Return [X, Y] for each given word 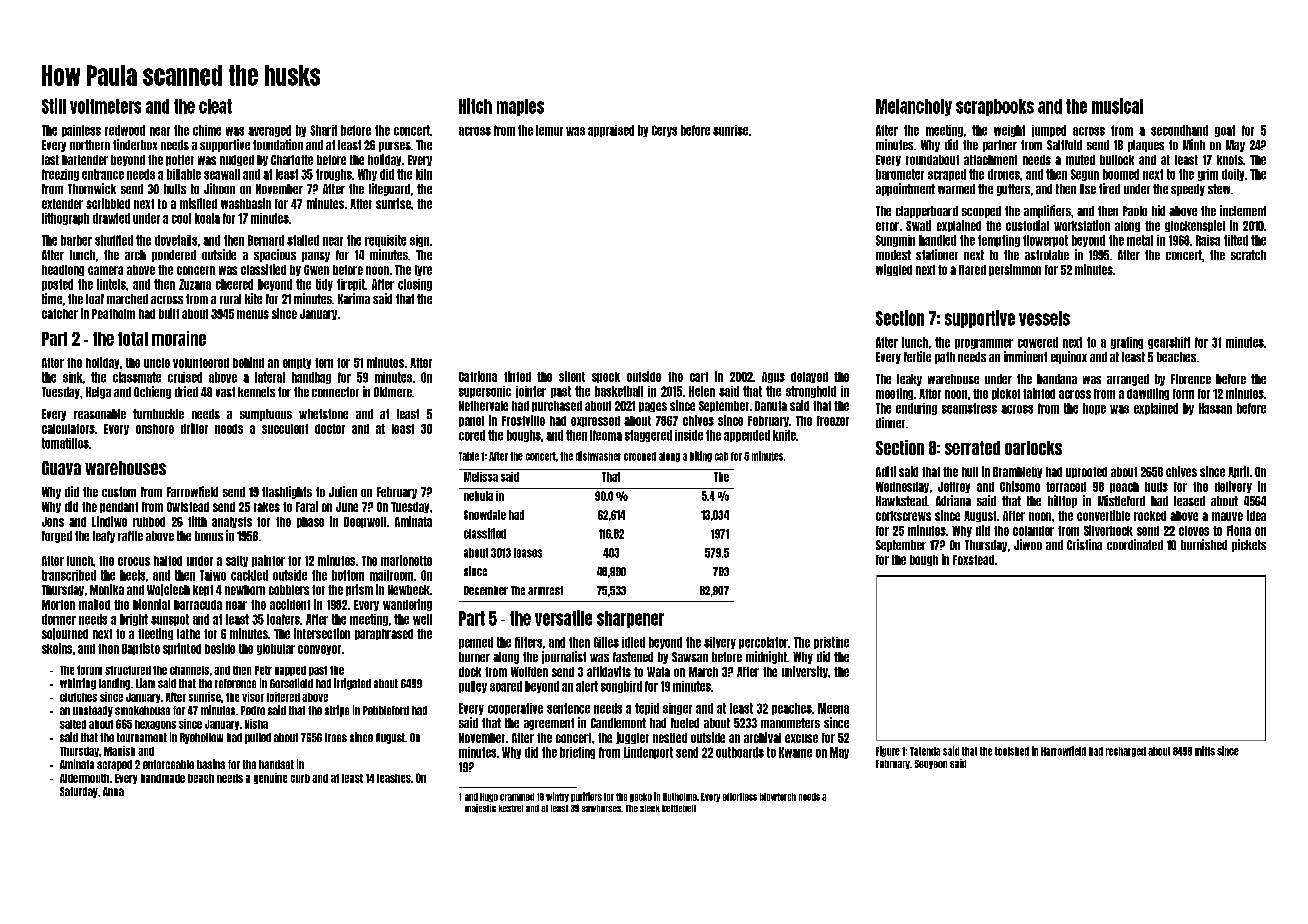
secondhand [1179, 130]
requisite [385, 241]
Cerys [664, 131]
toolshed [1012, 751]
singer [677, 709]
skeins [57, 648]
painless [81, 131]
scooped [981, 212]
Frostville [523, 420]
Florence [1191, 379]
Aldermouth [84, 778]
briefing [577, 753]
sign [419, 241]
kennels [256, 392]
